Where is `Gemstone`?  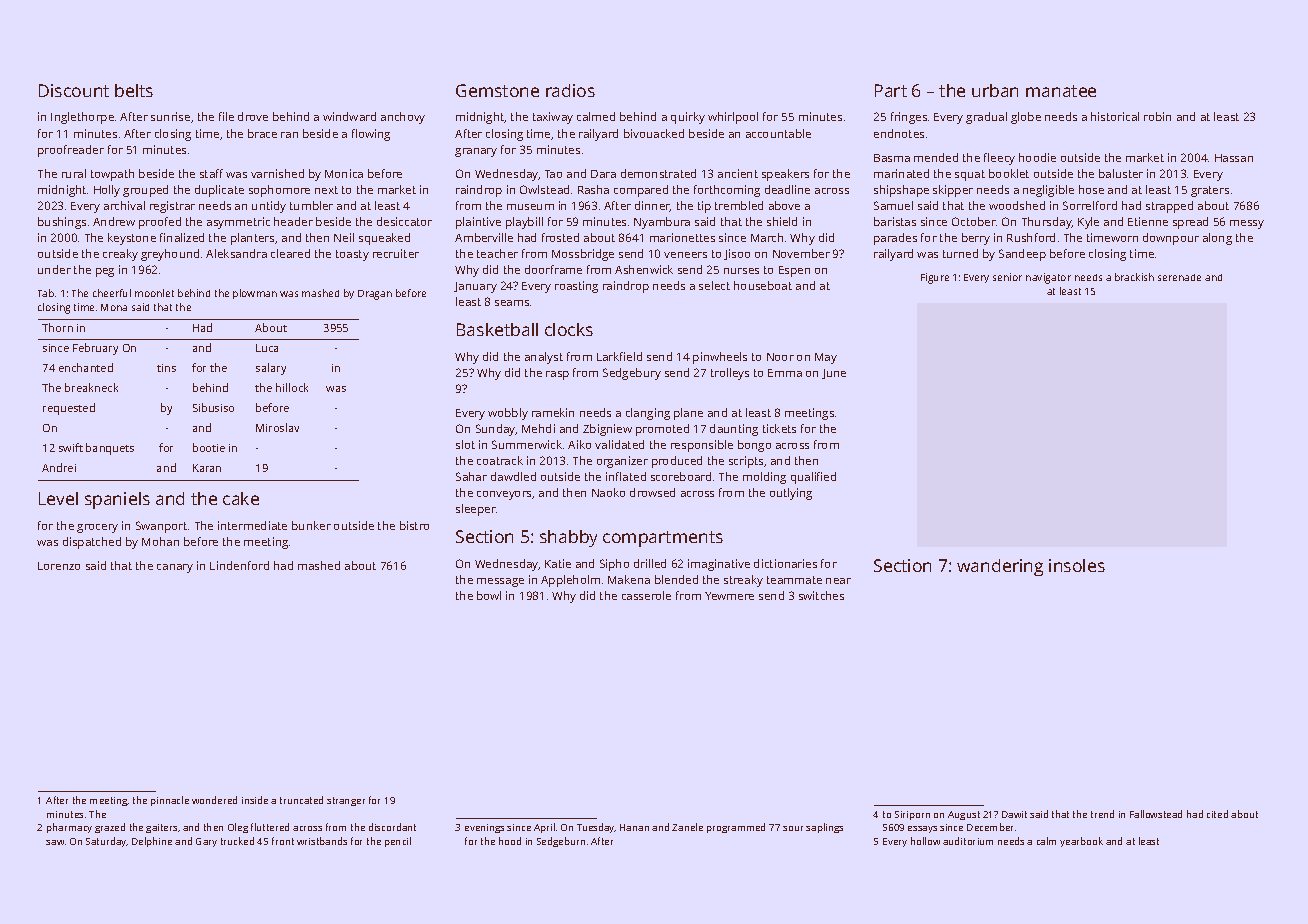
Gemstone is located at coordinates (497, 90).
